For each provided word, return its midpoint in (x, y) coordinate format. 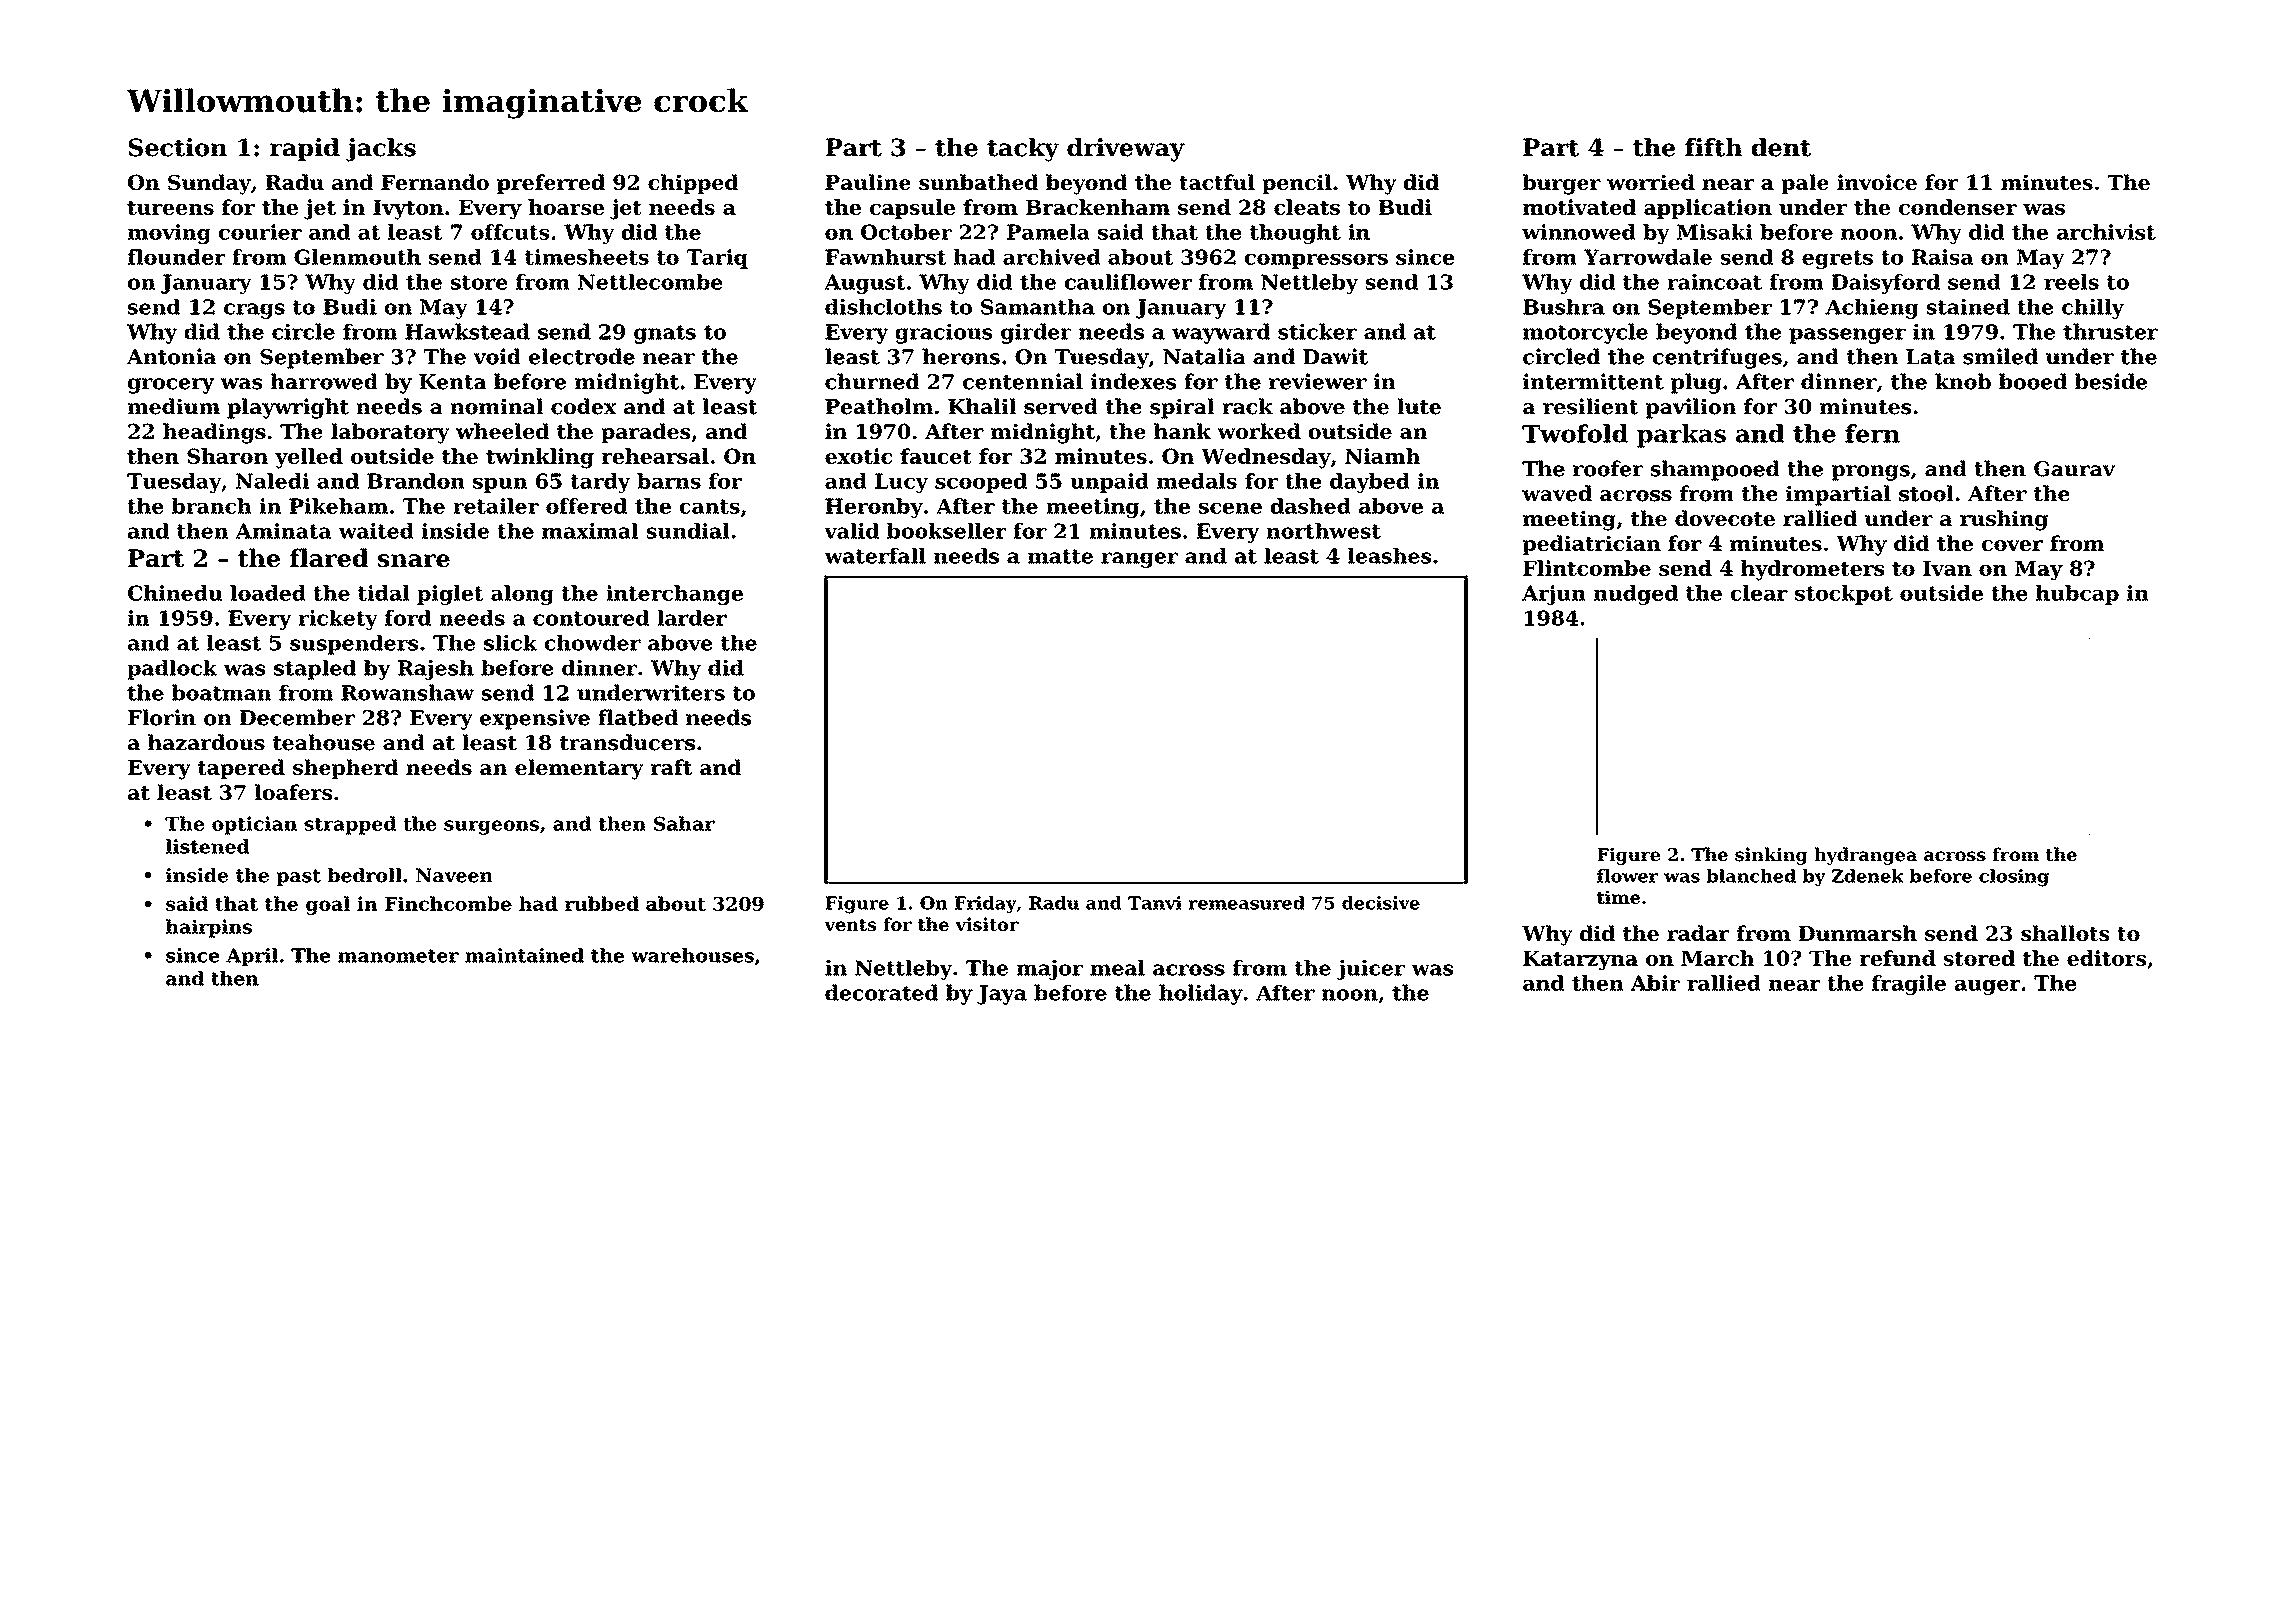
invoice (1877, 182)
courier (260, 232)
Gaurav (2075, 469)
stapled (315, 670)
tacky (1023, 150)
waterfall (875, 556)
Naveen (454, 875)
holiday (1201, 994)
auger (1987, 987)
